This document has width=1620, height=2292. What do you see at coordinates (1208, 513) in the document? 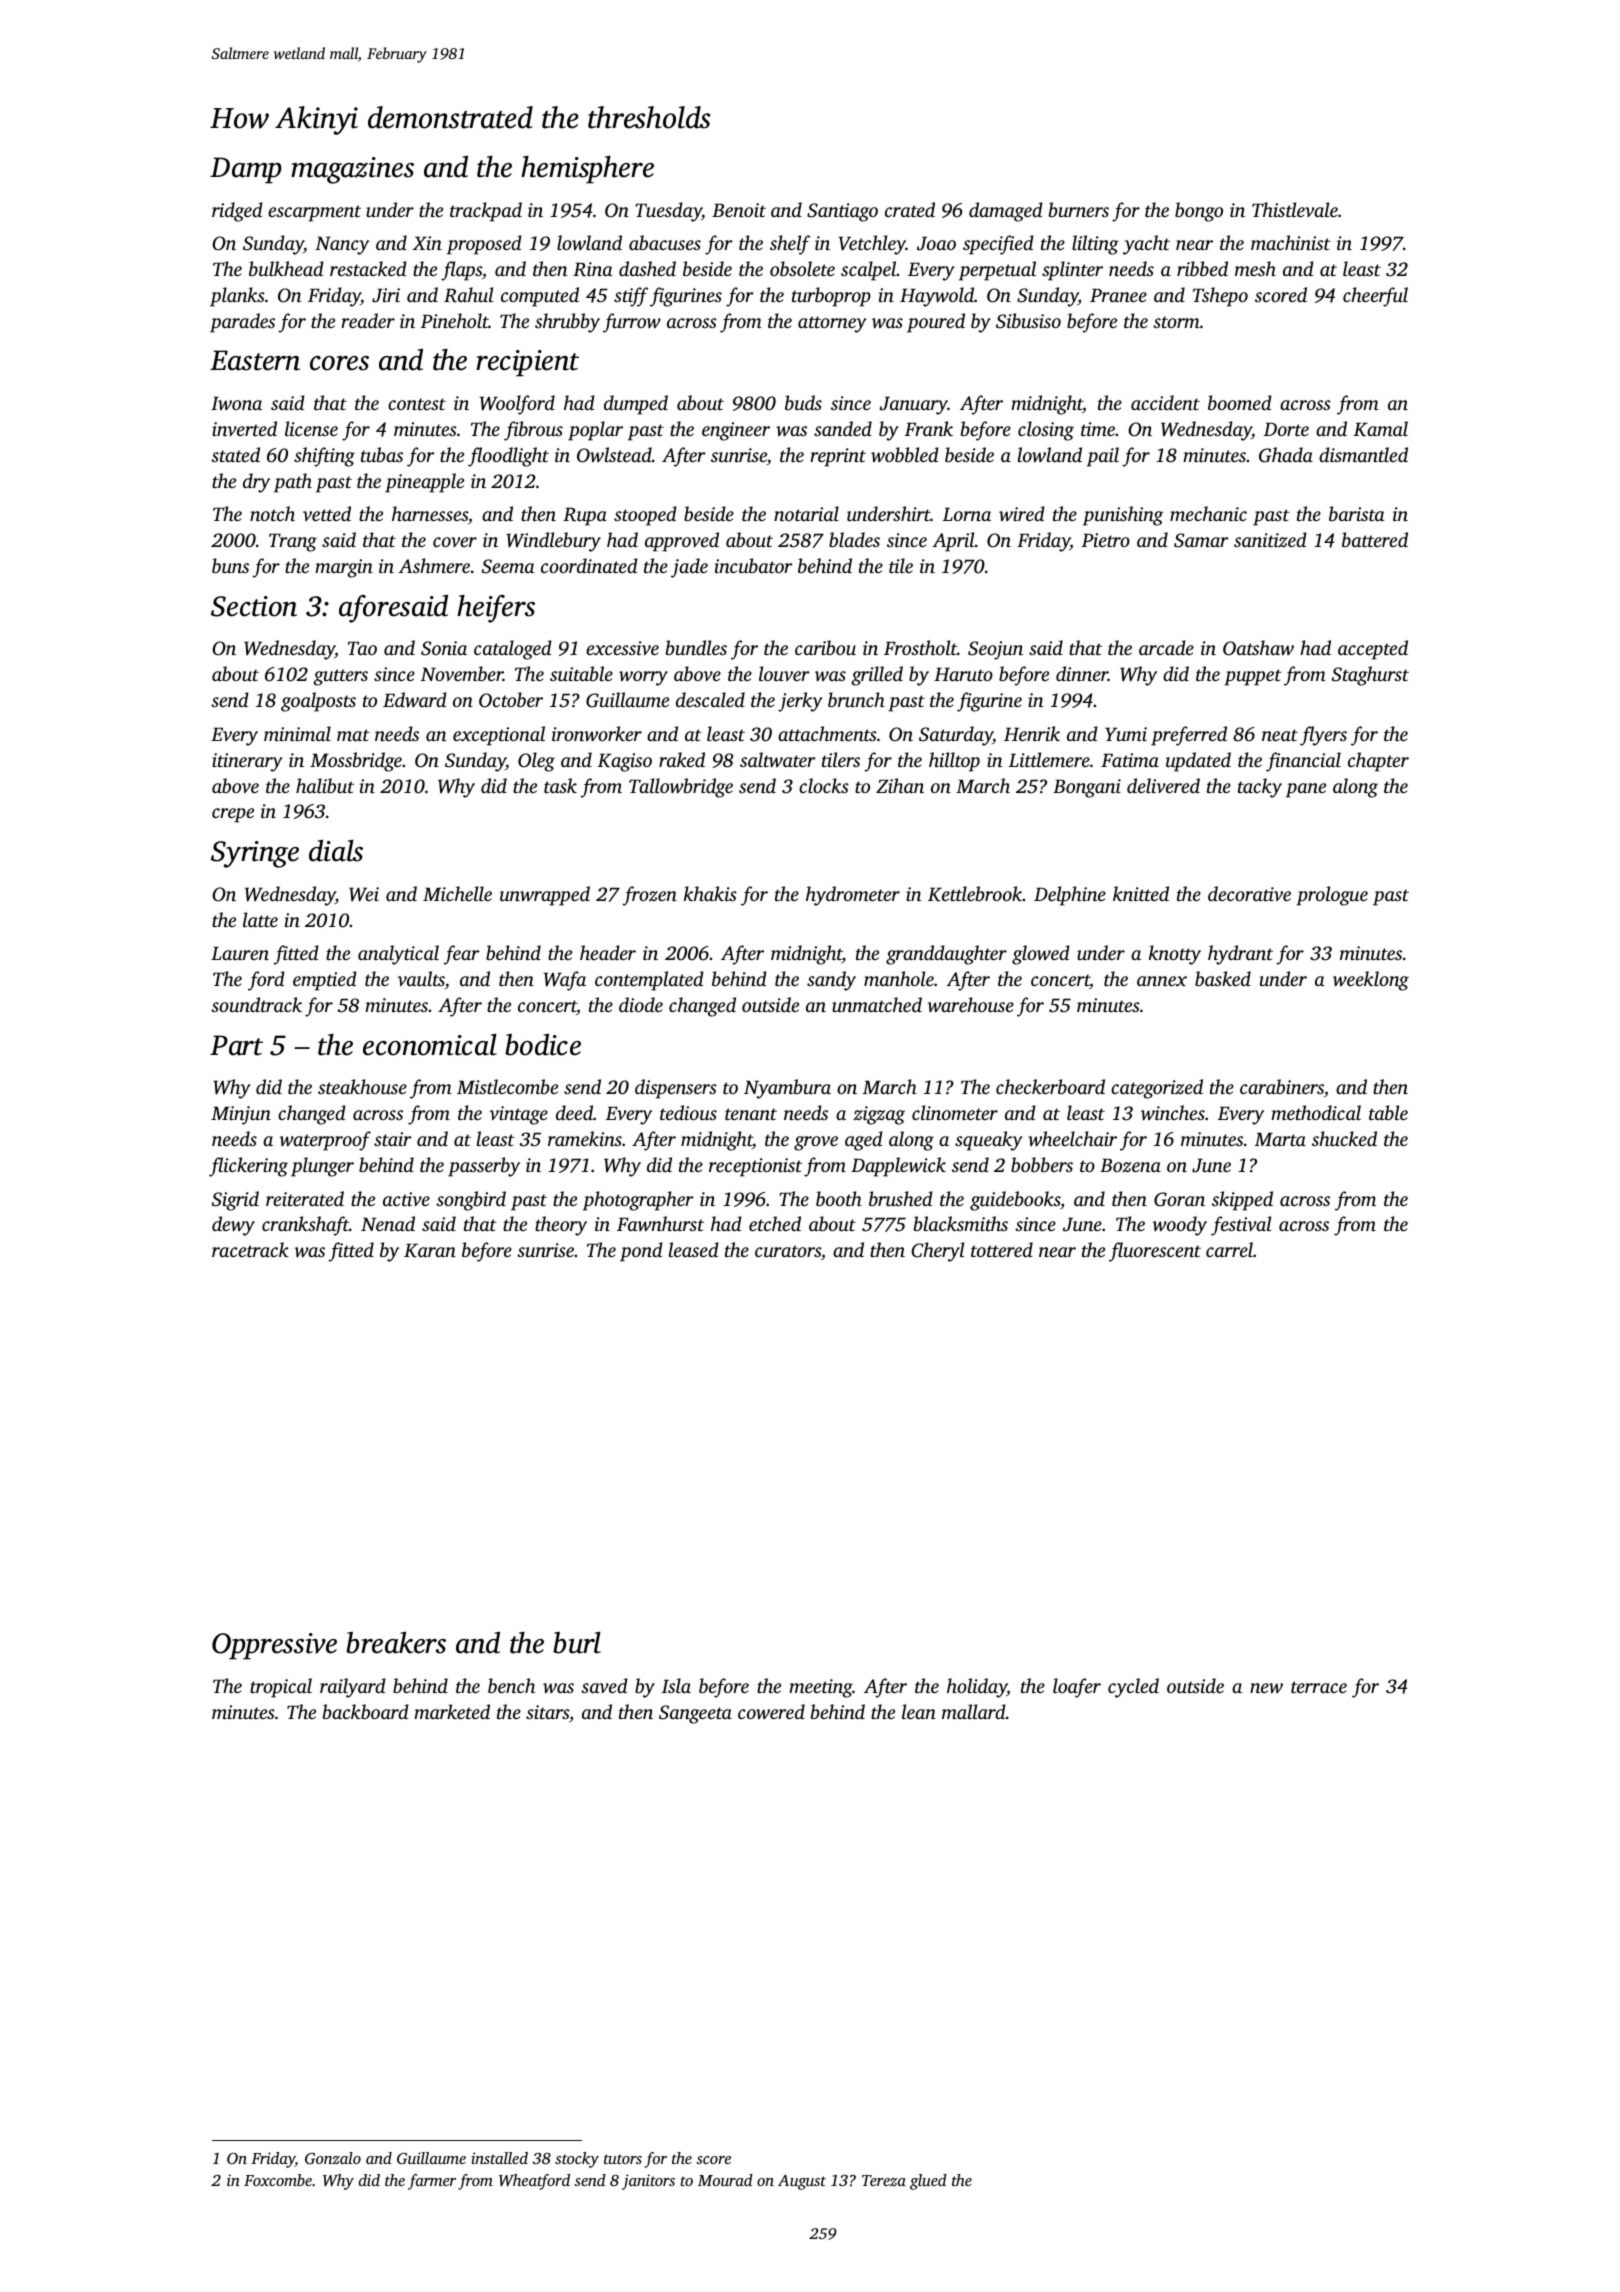
I see `mechanic` at bounding box center [1208, 513].
